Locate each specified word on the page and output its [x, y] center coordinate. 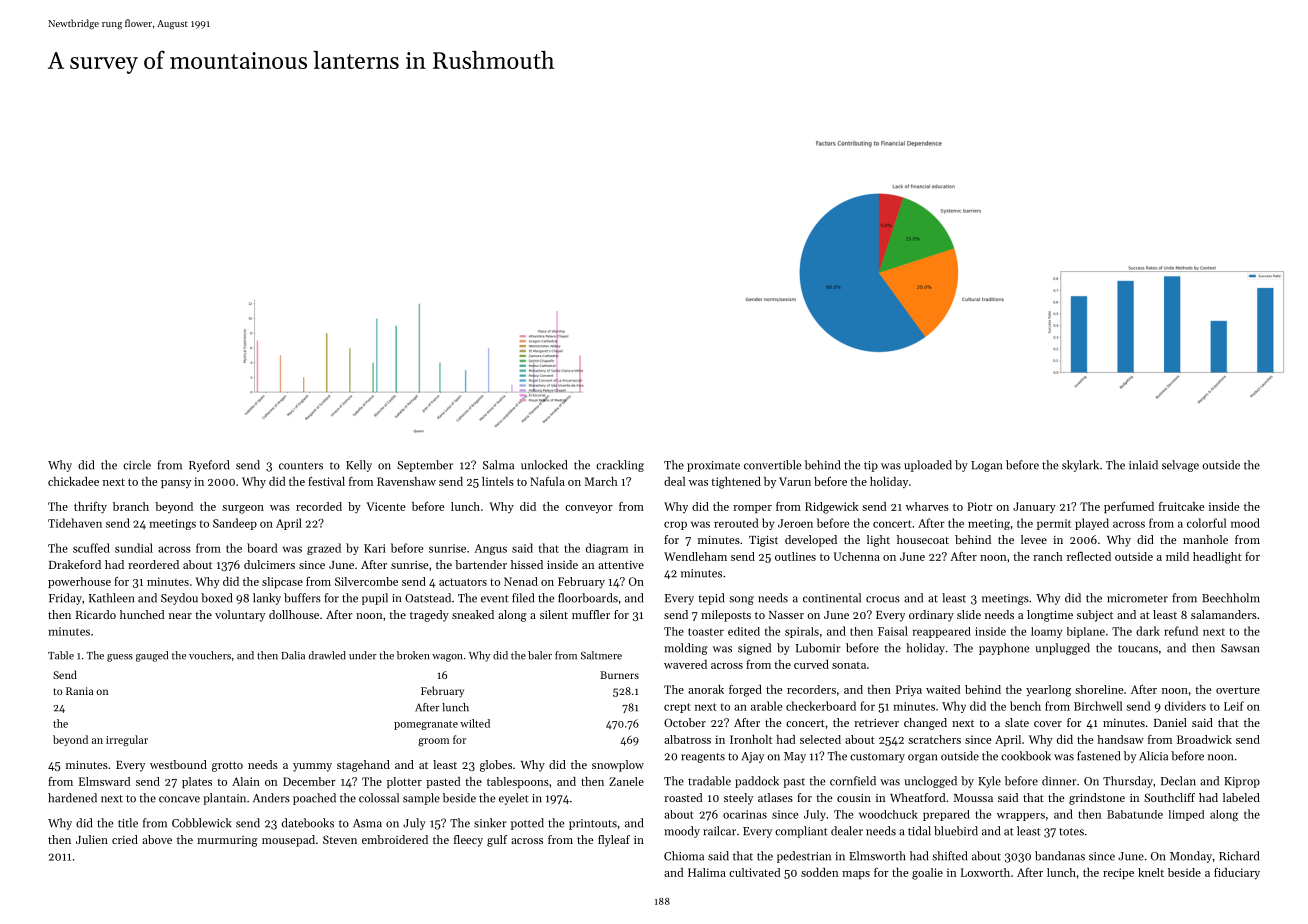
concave [179, 799]
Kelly [359, 466]
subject [1095, 616]
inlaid [1143, 465]
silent [554, 614]
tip [871, 466]
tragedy [429, 616]
